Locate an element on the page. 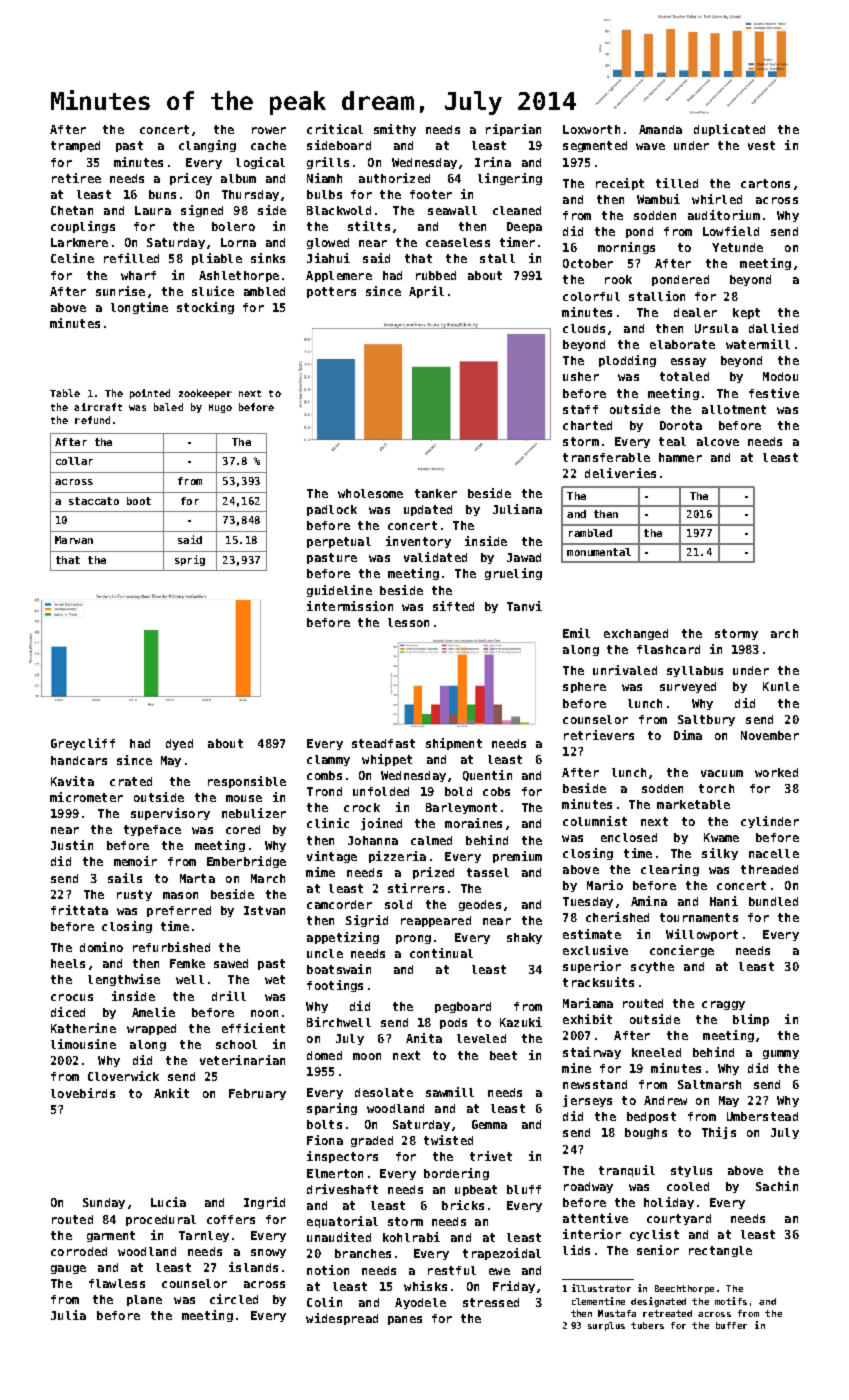  sifted is located at coordinates (453, 606).
